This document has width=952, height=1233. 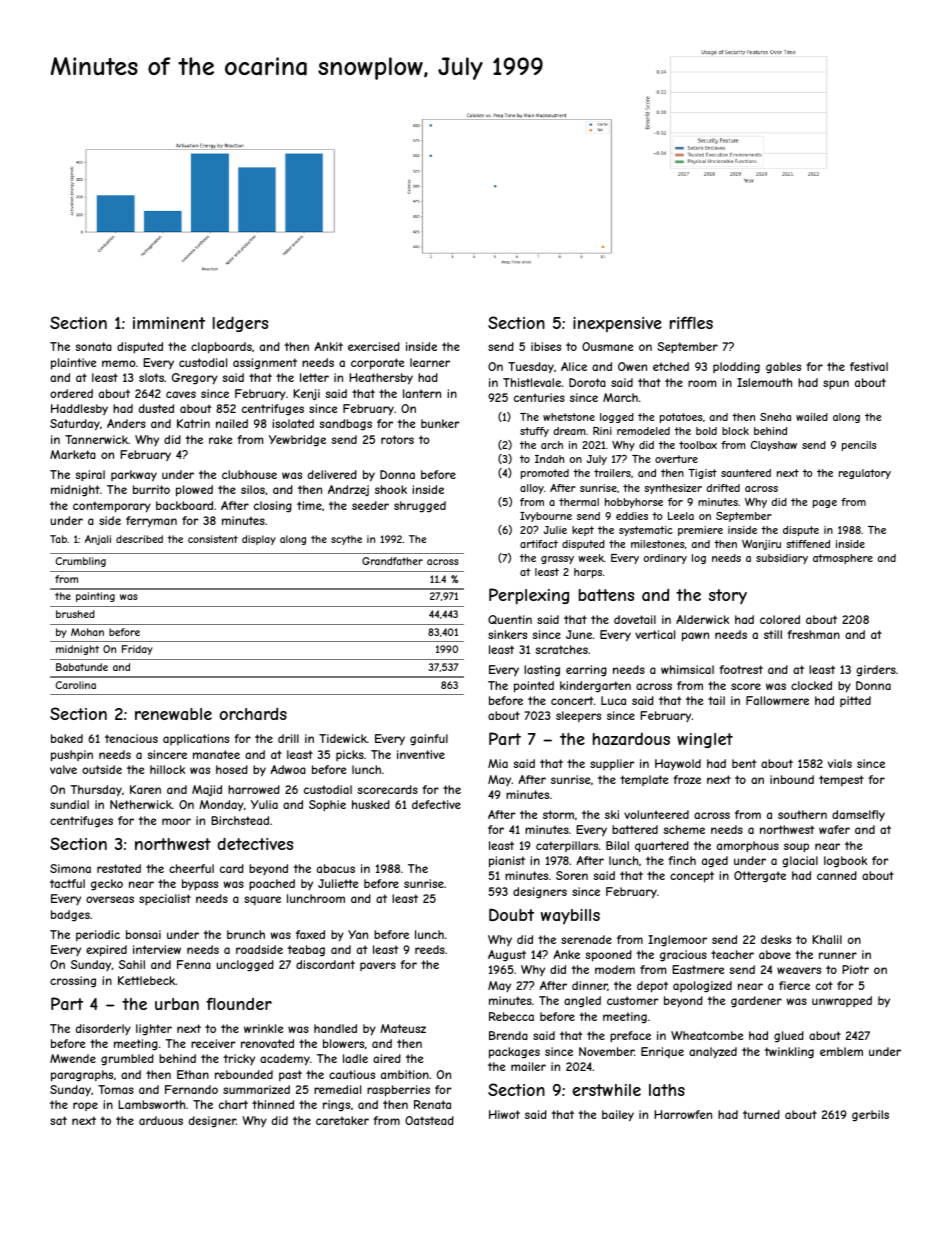 I want to click on tempest, so click(x=841, y=780).
